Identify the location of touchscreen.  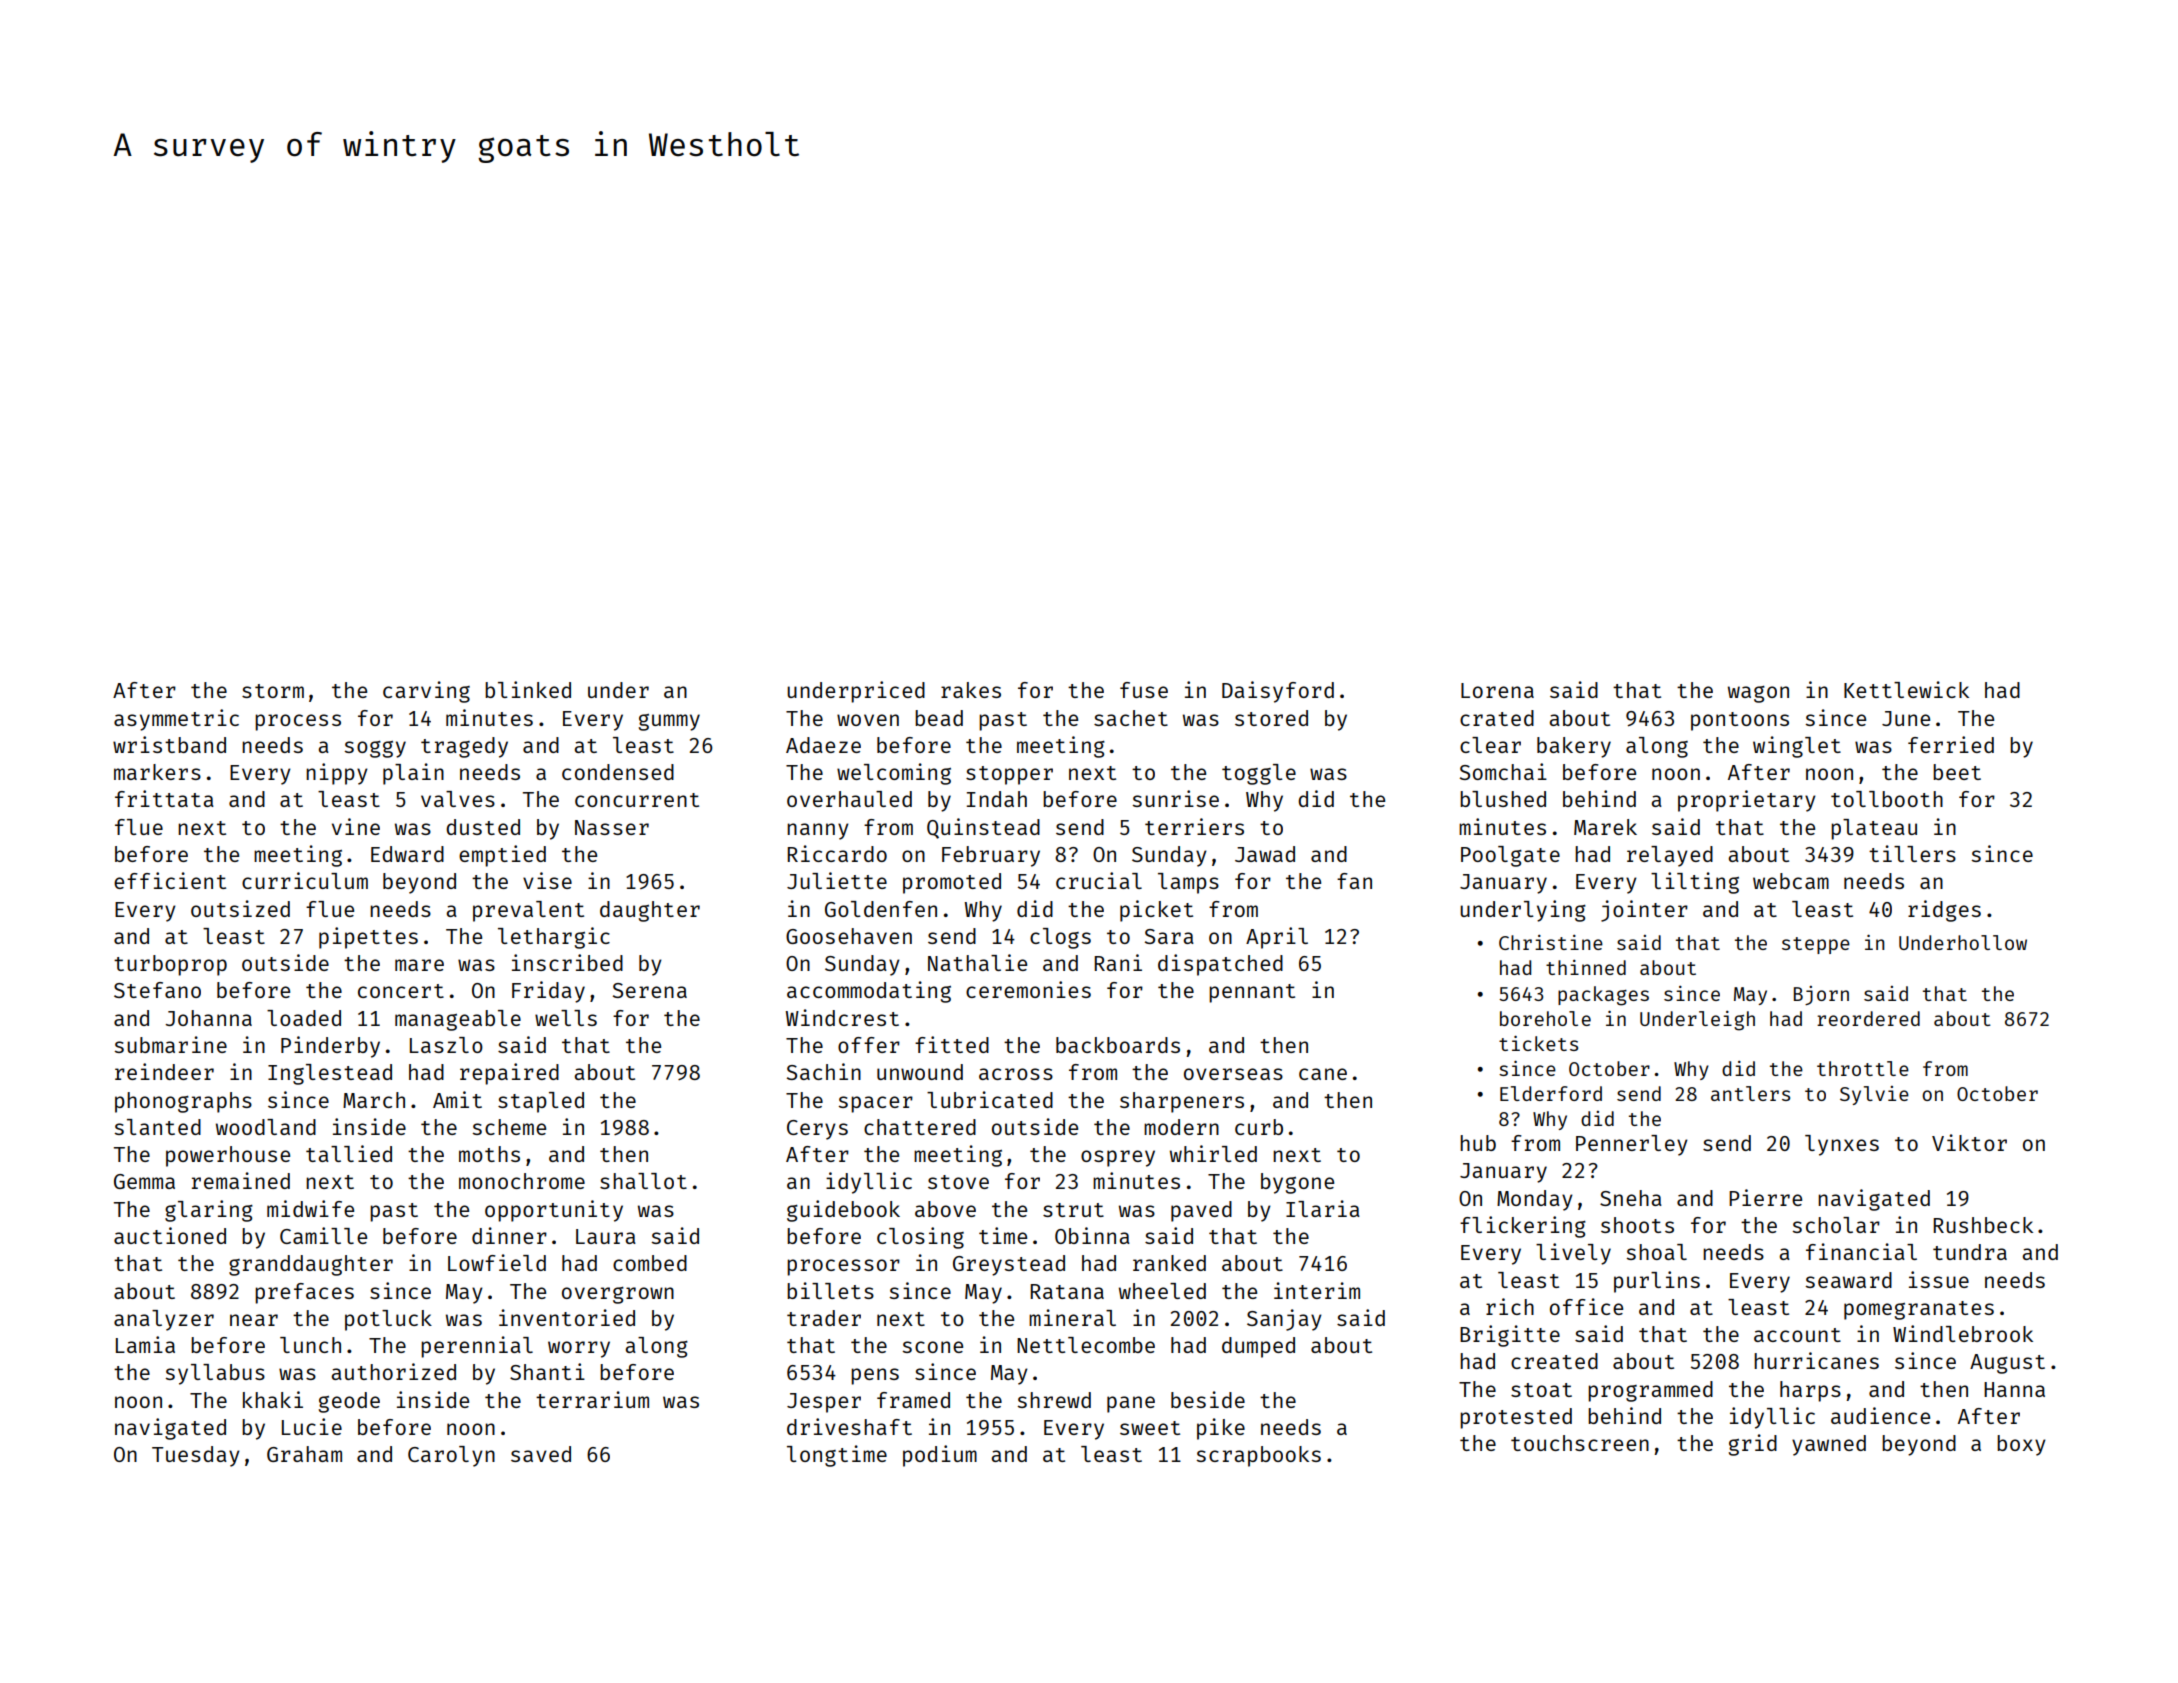
(1580, 1443).
